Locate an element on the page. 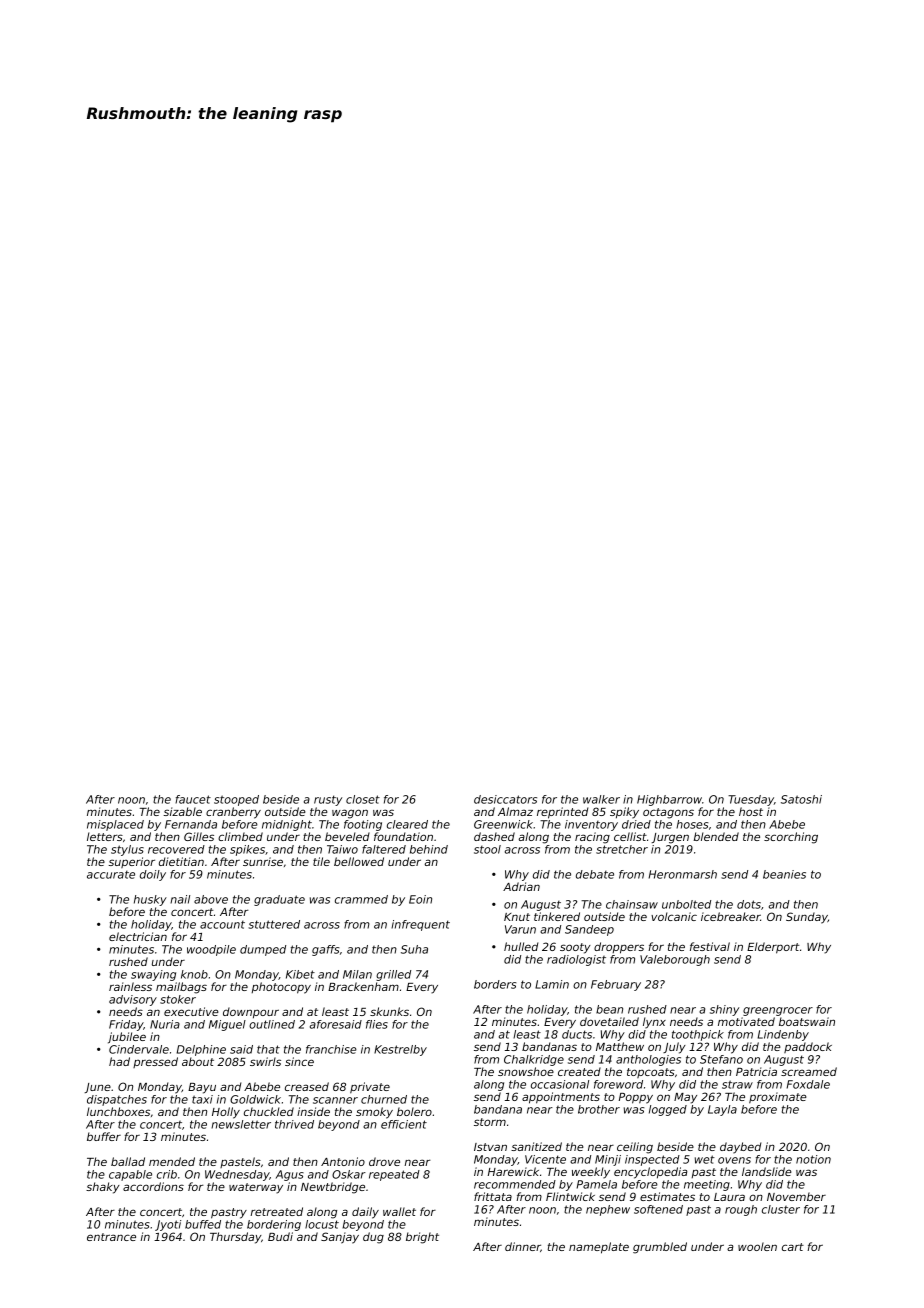  Elderport is located at coordinates (773, 948).
